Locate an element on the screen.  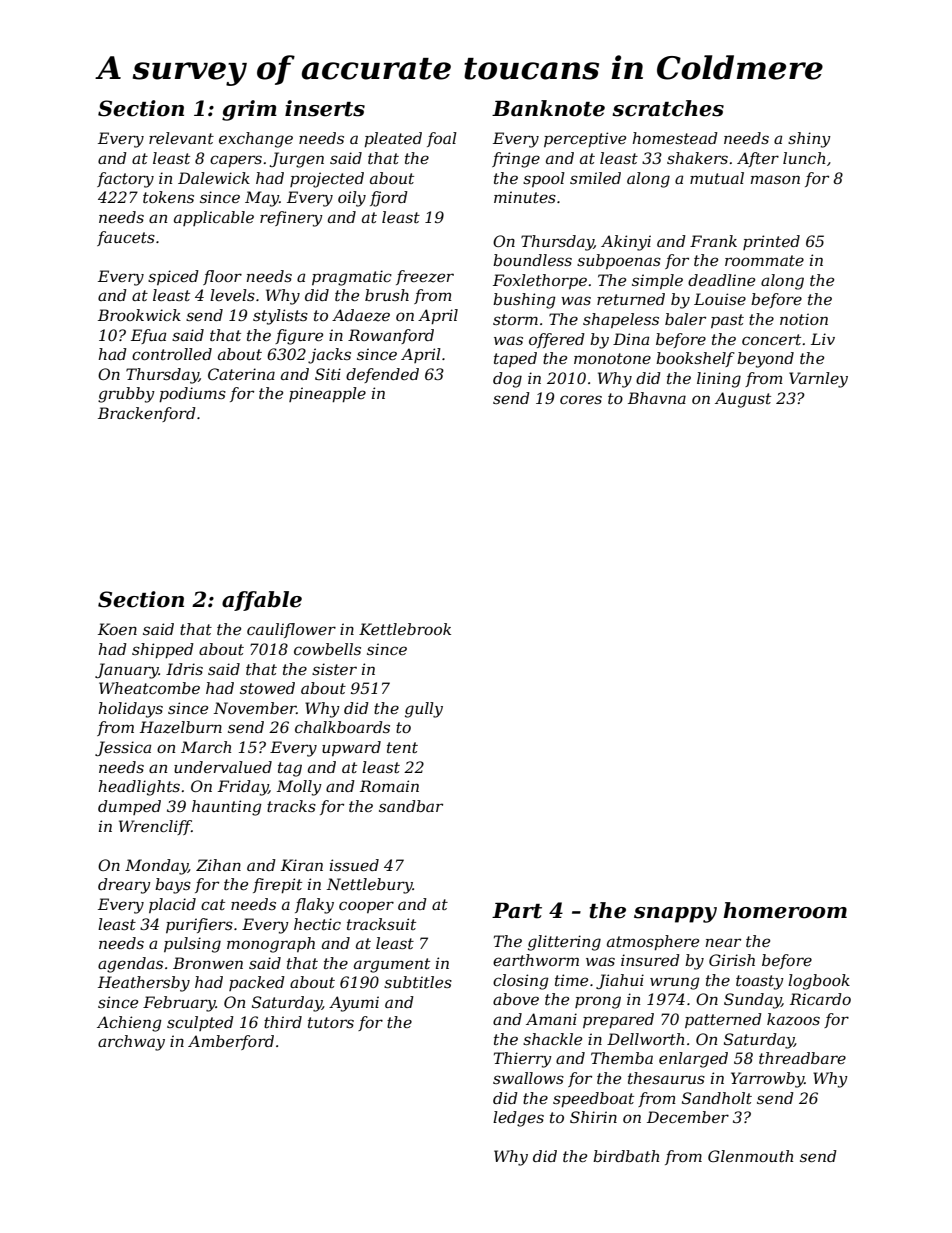
figure is located at coordinates (299, 337).
